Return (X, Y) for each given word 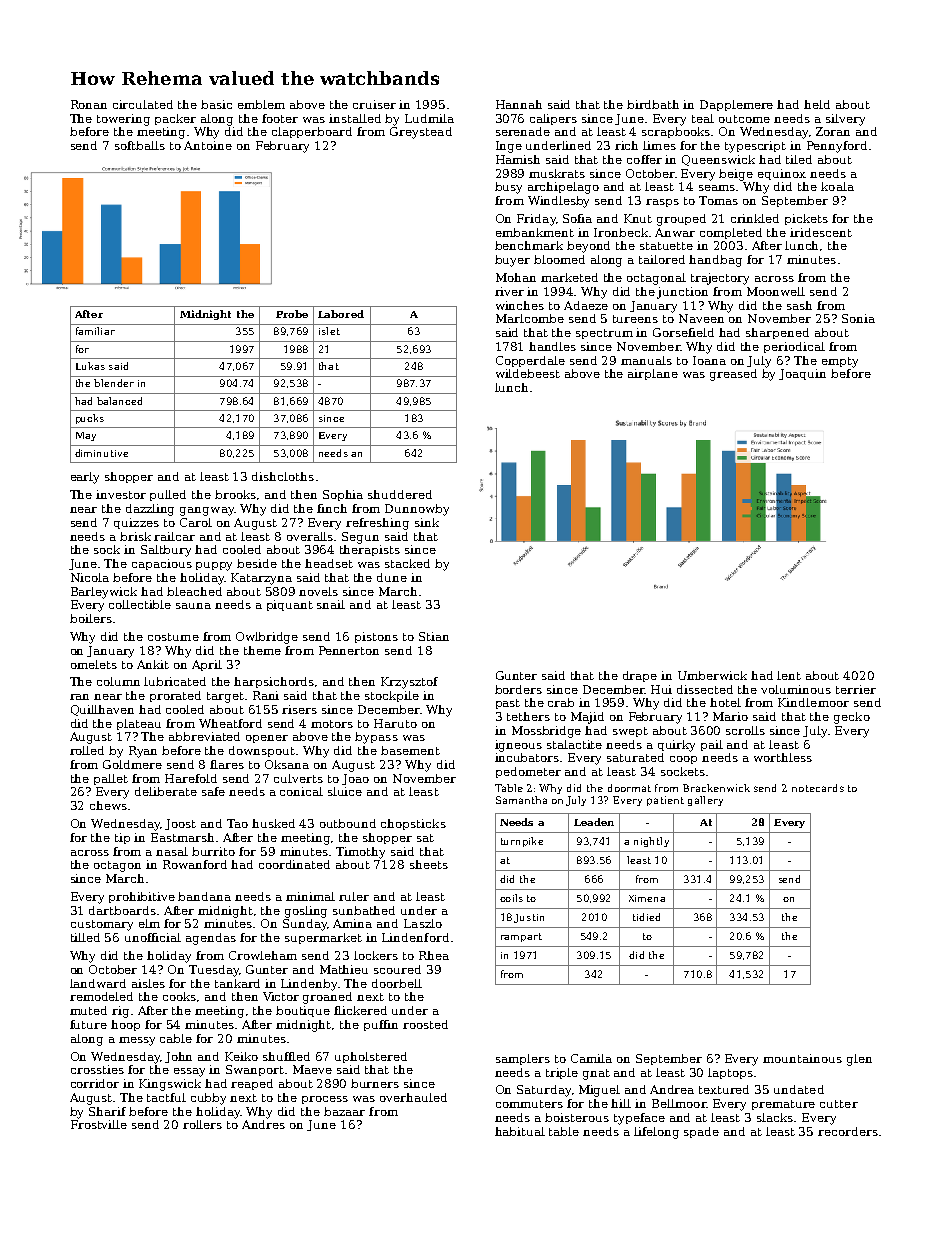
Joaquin (802, 374)
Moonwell (776, 291)
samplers (523, 1059)
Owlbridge (267, 638)
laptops (730, 1073)
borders (518, 689)
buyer (512, 261)
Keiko (241, 1056)
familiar (95, 331)
